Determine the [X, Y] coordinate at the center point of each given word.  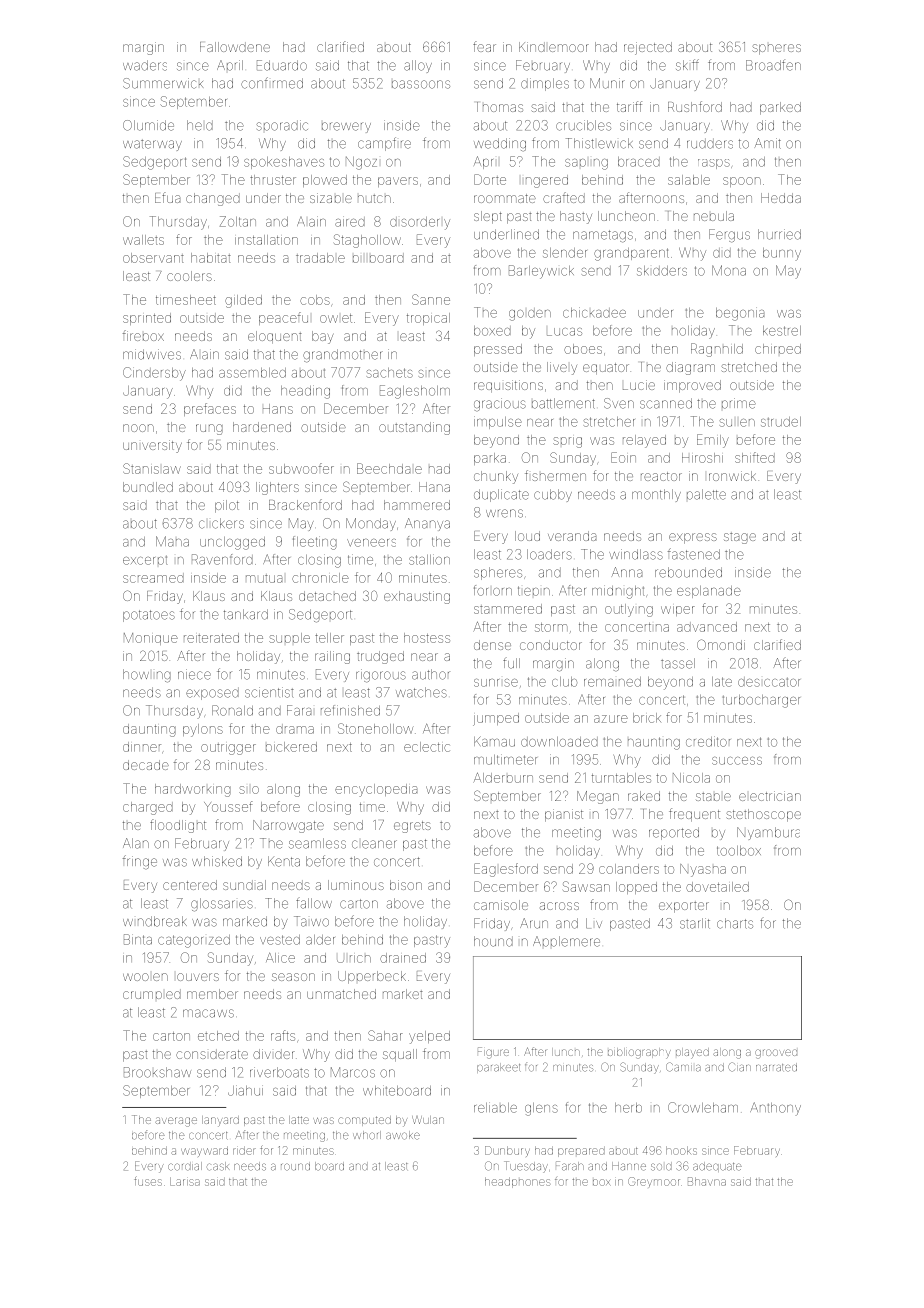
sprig [567, 442]
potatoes [149, 616]
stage [740, 538]
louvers [198, 977]
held [200, 125]
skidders [662, 271]
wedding [500, 144]
